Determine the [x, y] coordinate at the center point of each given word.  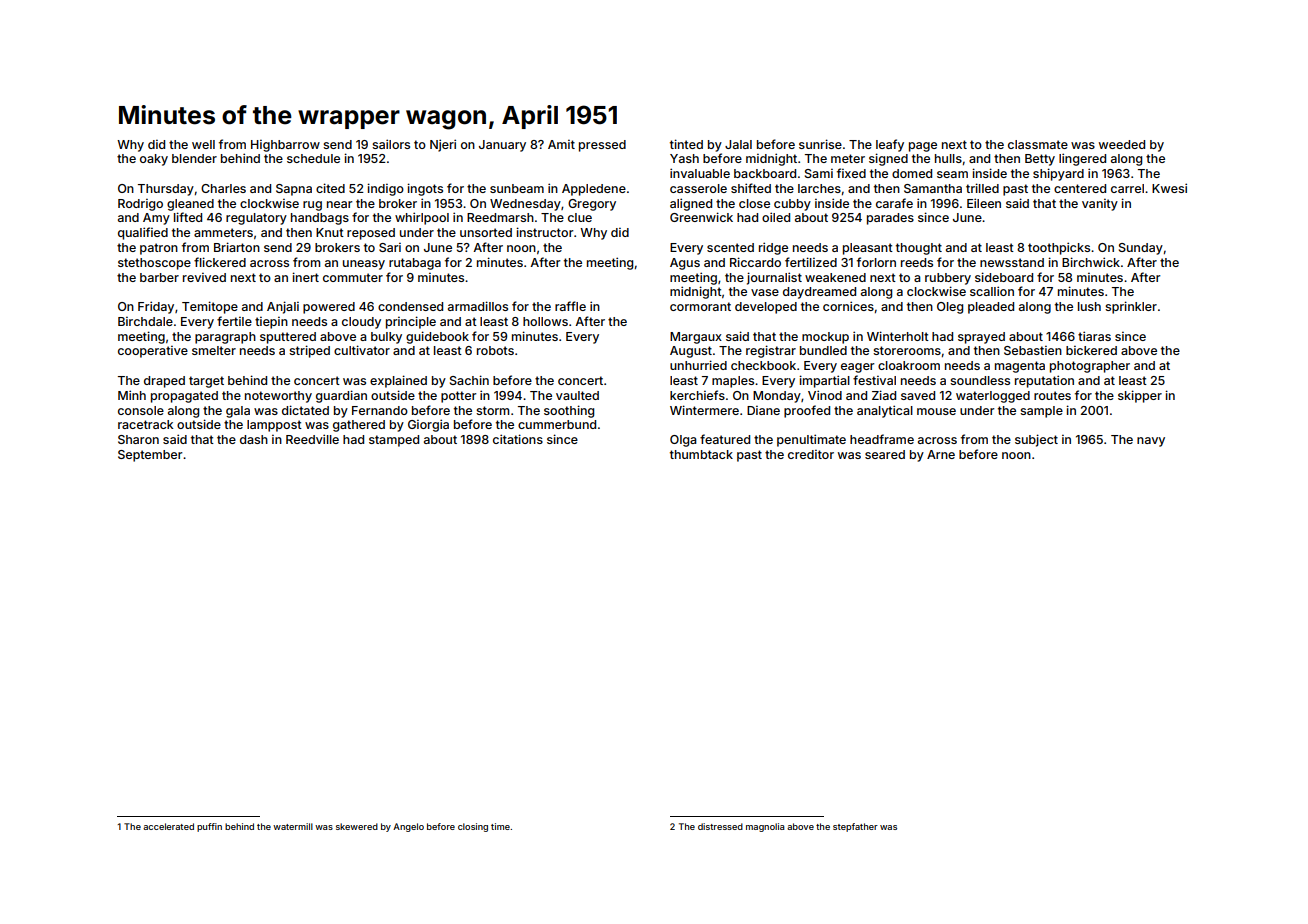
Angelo [408, 827]
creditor [811, 454]
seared [885, 454]
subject [1036, 440]
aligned [691, 204]
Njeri [443, 145]
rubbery [948, 279]
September [150, 456]
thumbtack [701, 454]
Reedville [312, 439]
